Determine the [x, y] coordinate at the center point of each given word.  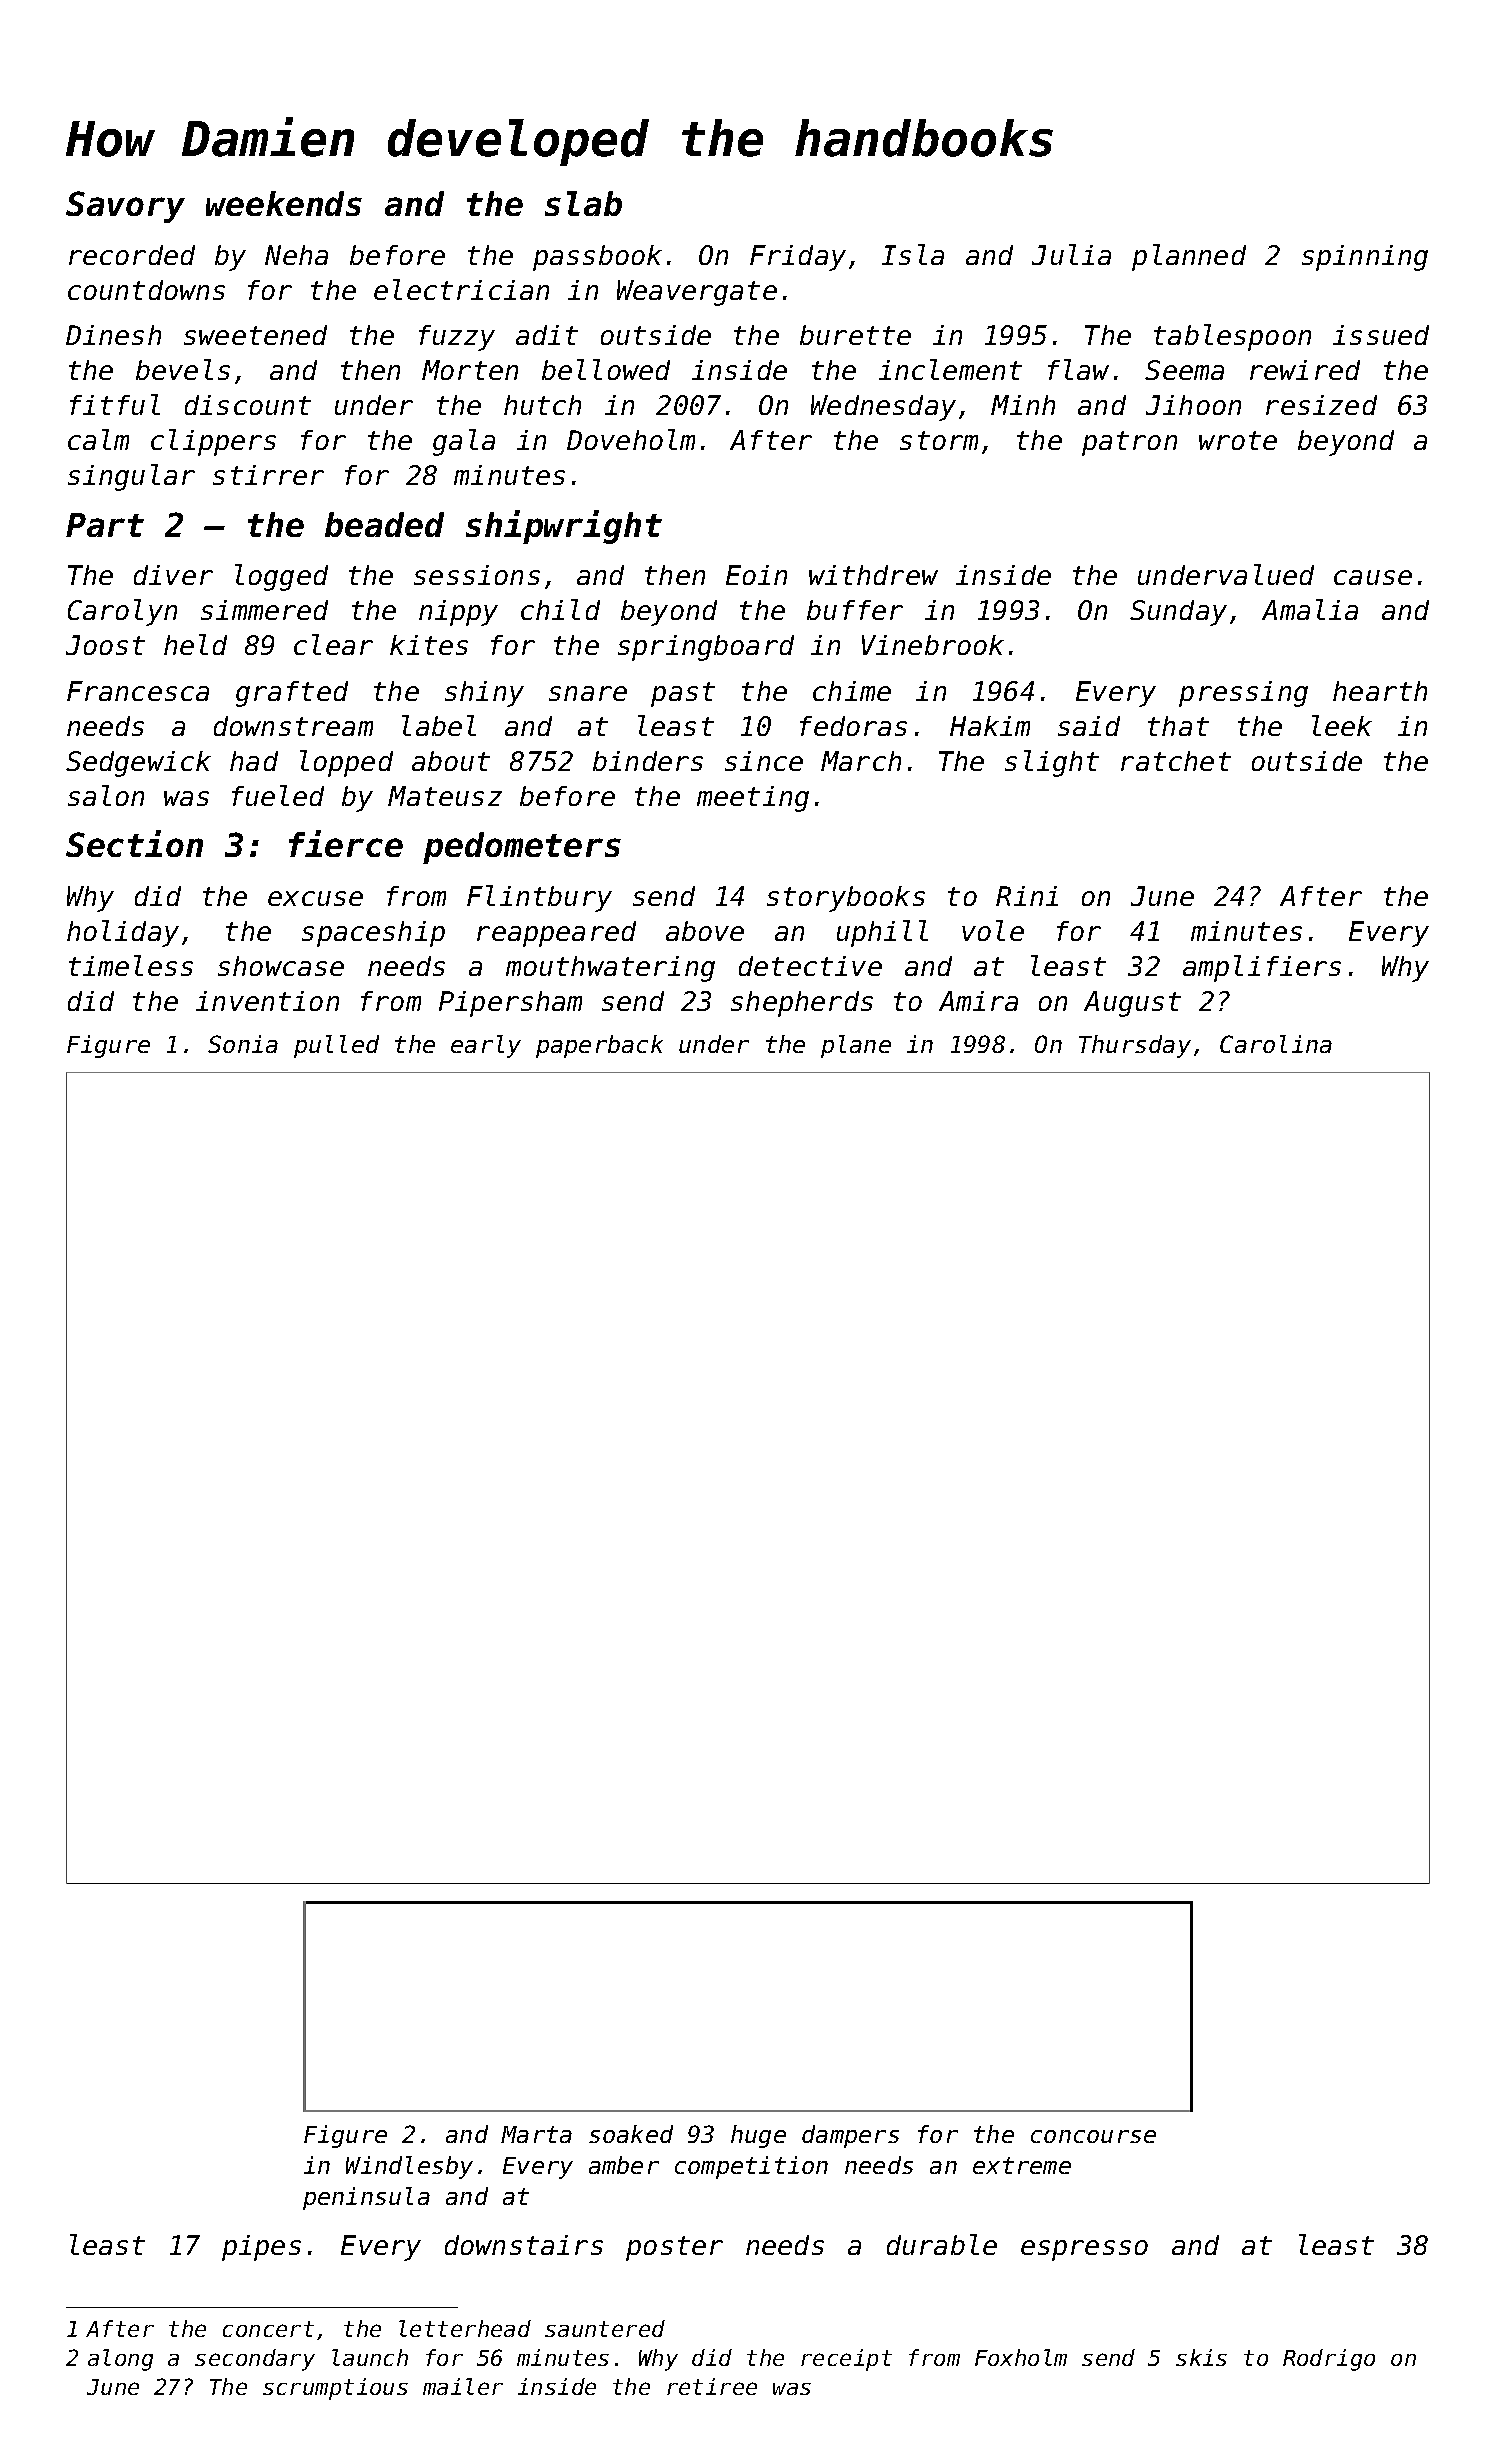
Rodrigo [1329, 2360]
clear [333, 644]
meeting [753, 799]
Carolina [1276, 1044]
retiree [712, 2386]
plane [856, 1046]
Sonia [243, 1044]
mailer [463, 2386]
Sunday [1178, 613]
